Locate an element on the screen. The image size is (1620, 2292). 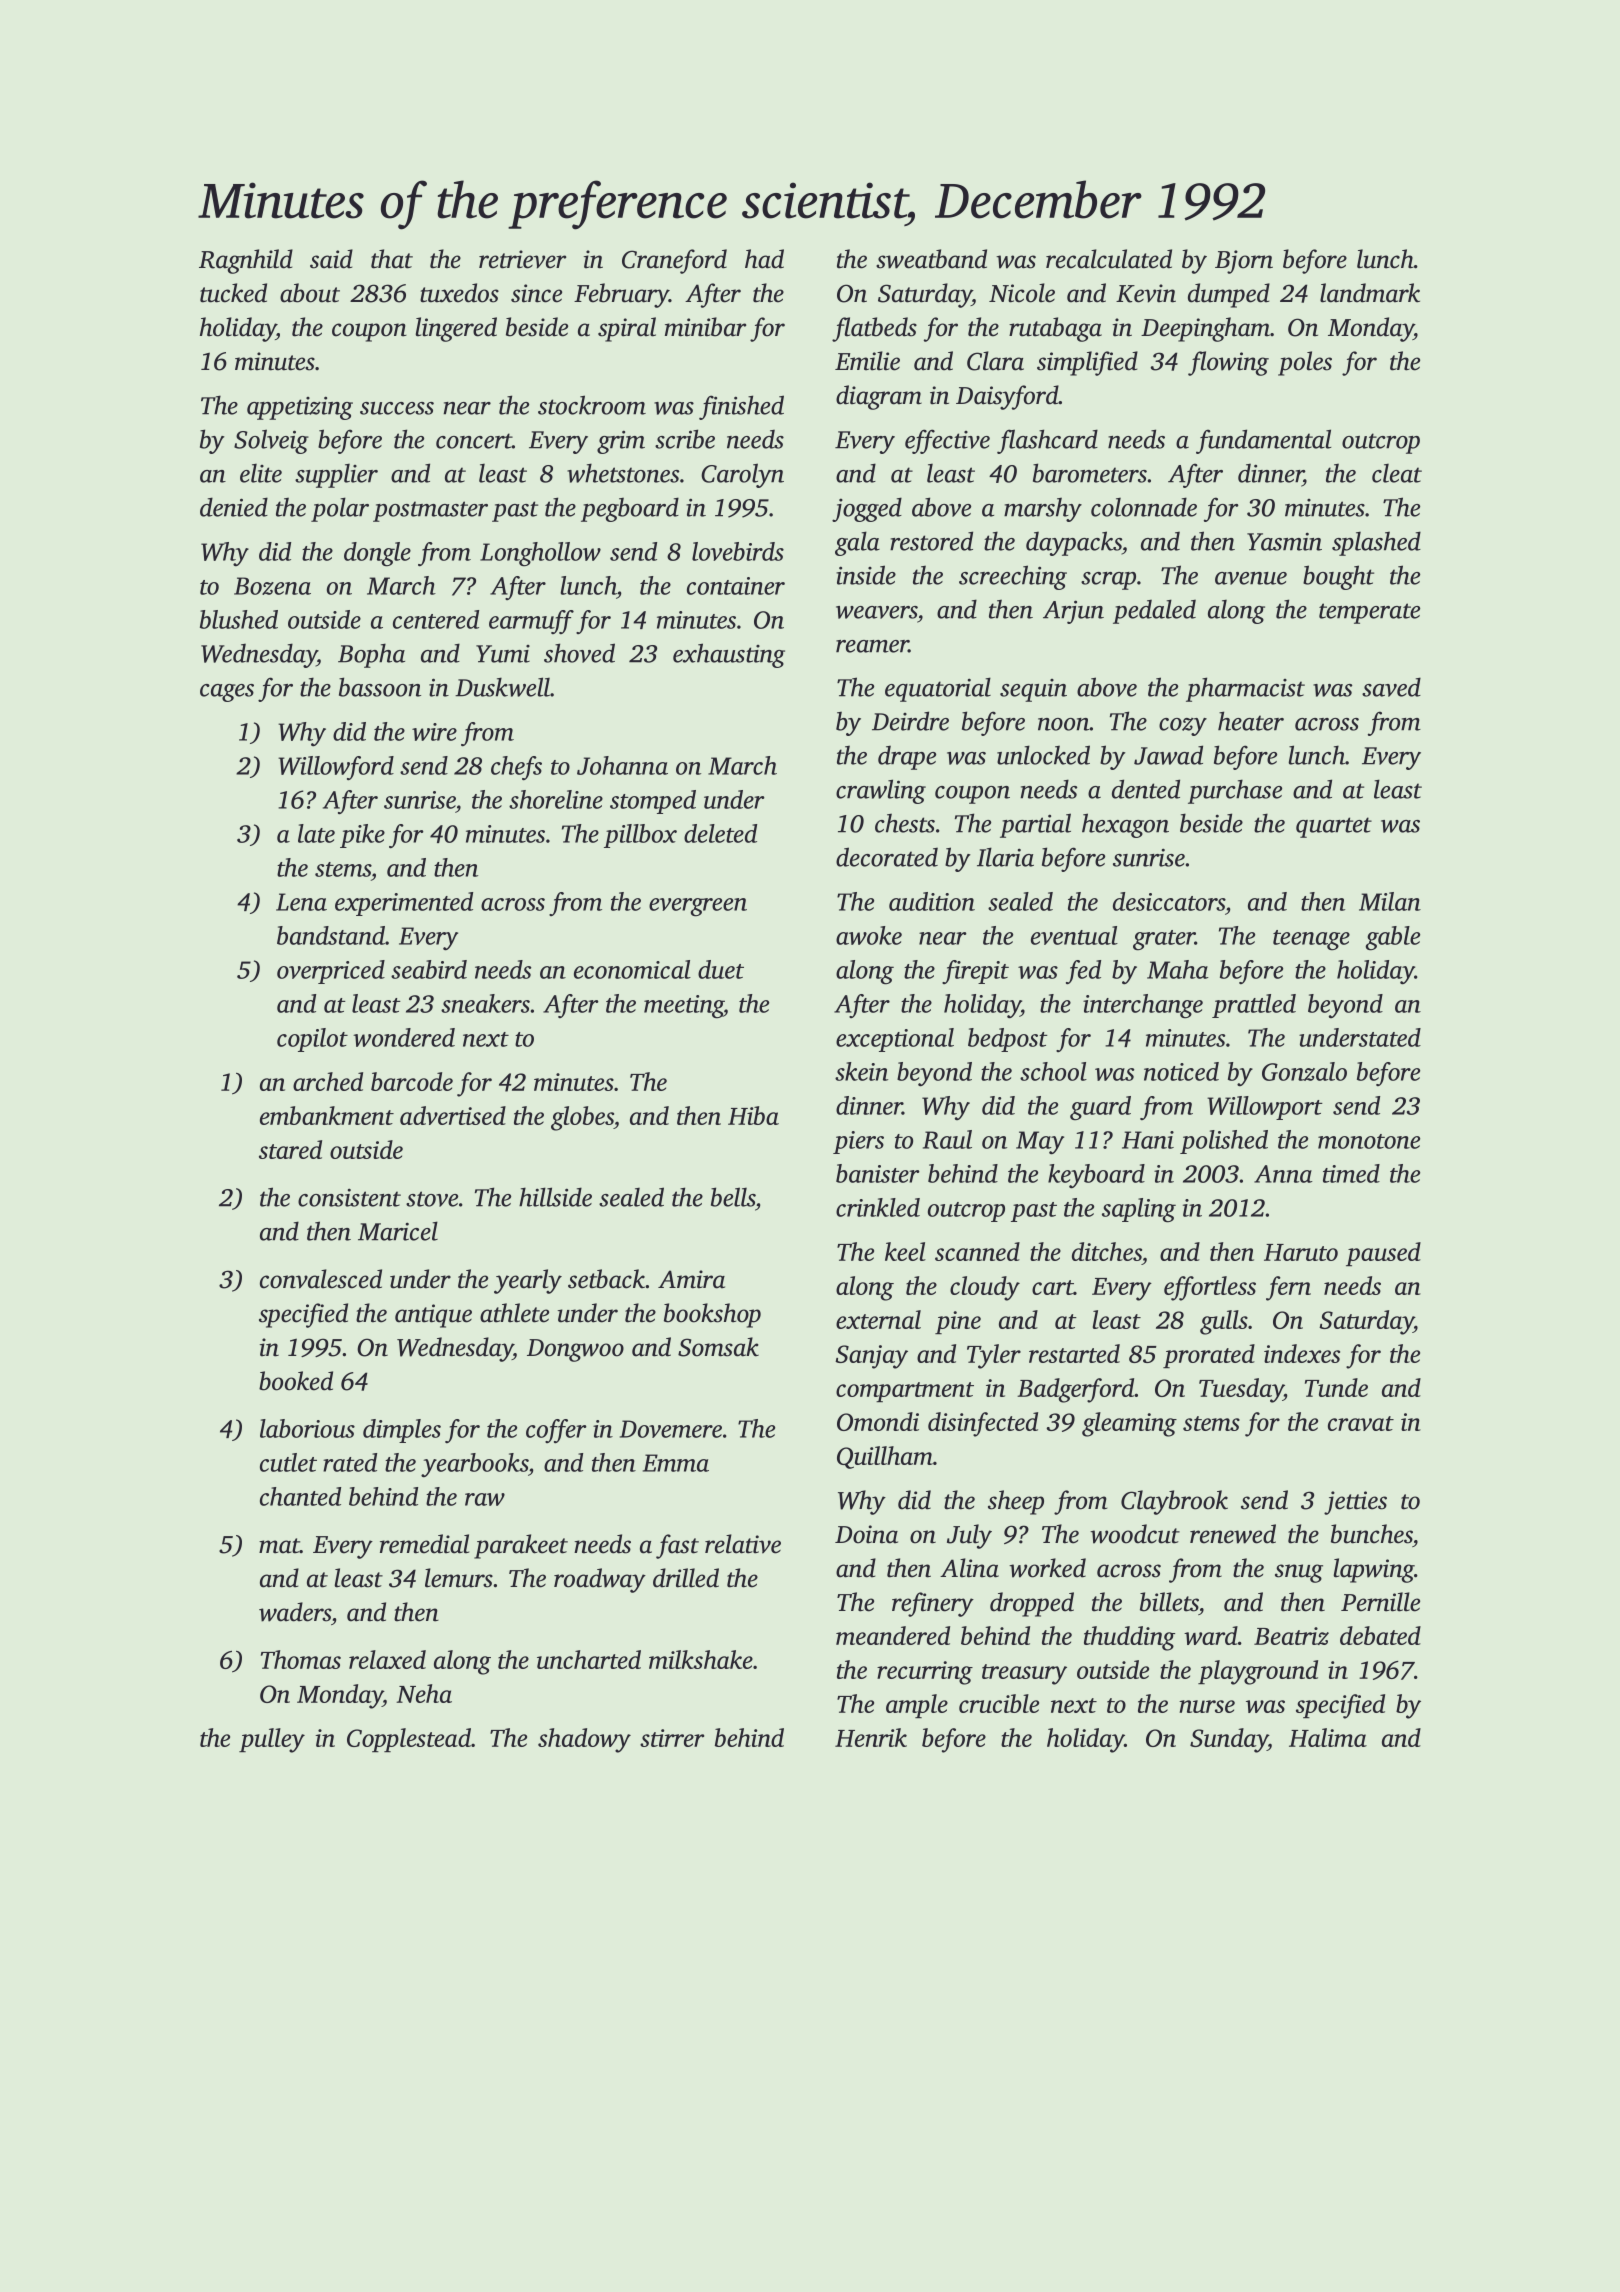
laborious is located at coordinates (307, 1428).
